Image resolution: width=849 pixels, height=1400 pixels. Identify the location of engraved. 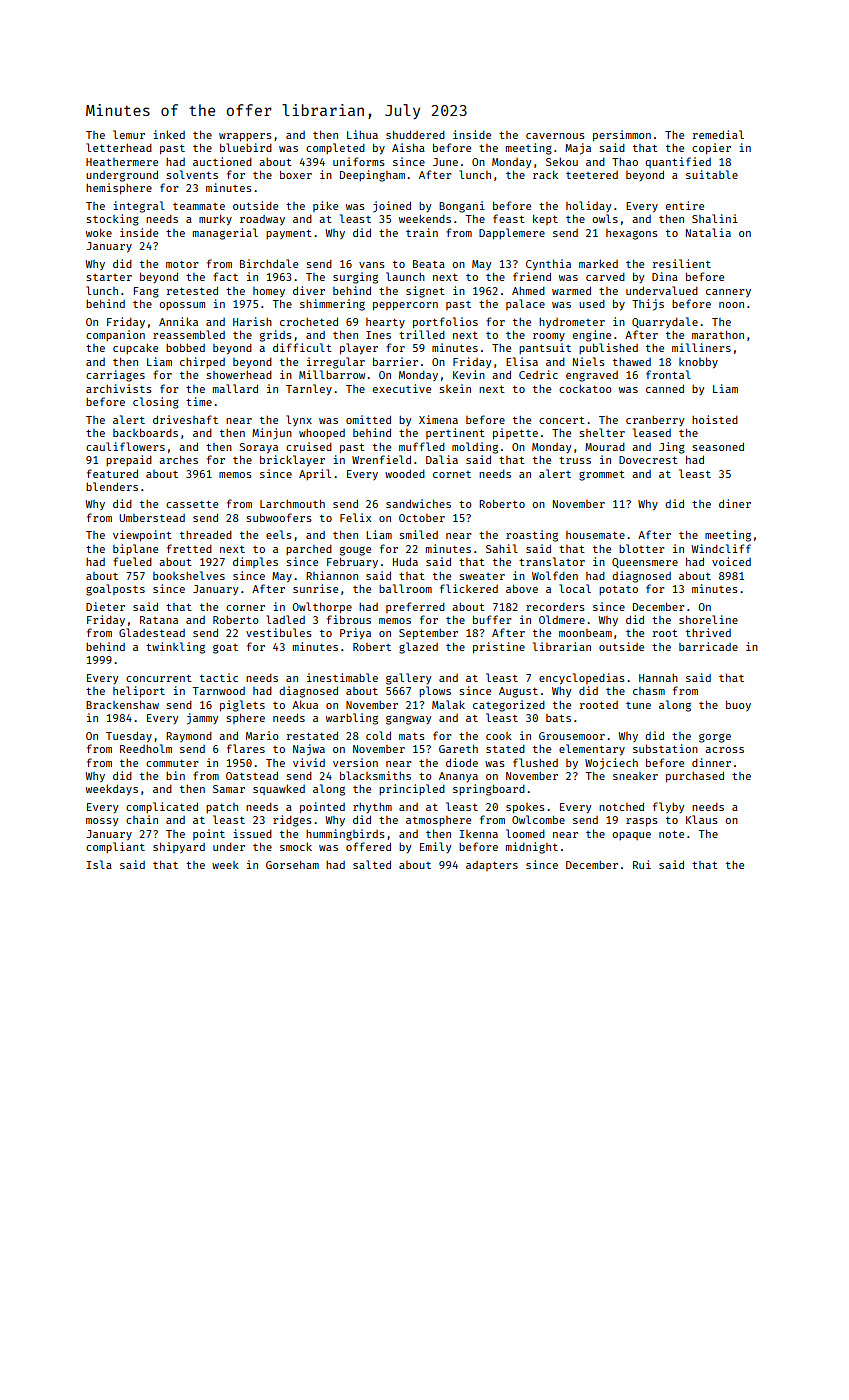
(592, 376).
